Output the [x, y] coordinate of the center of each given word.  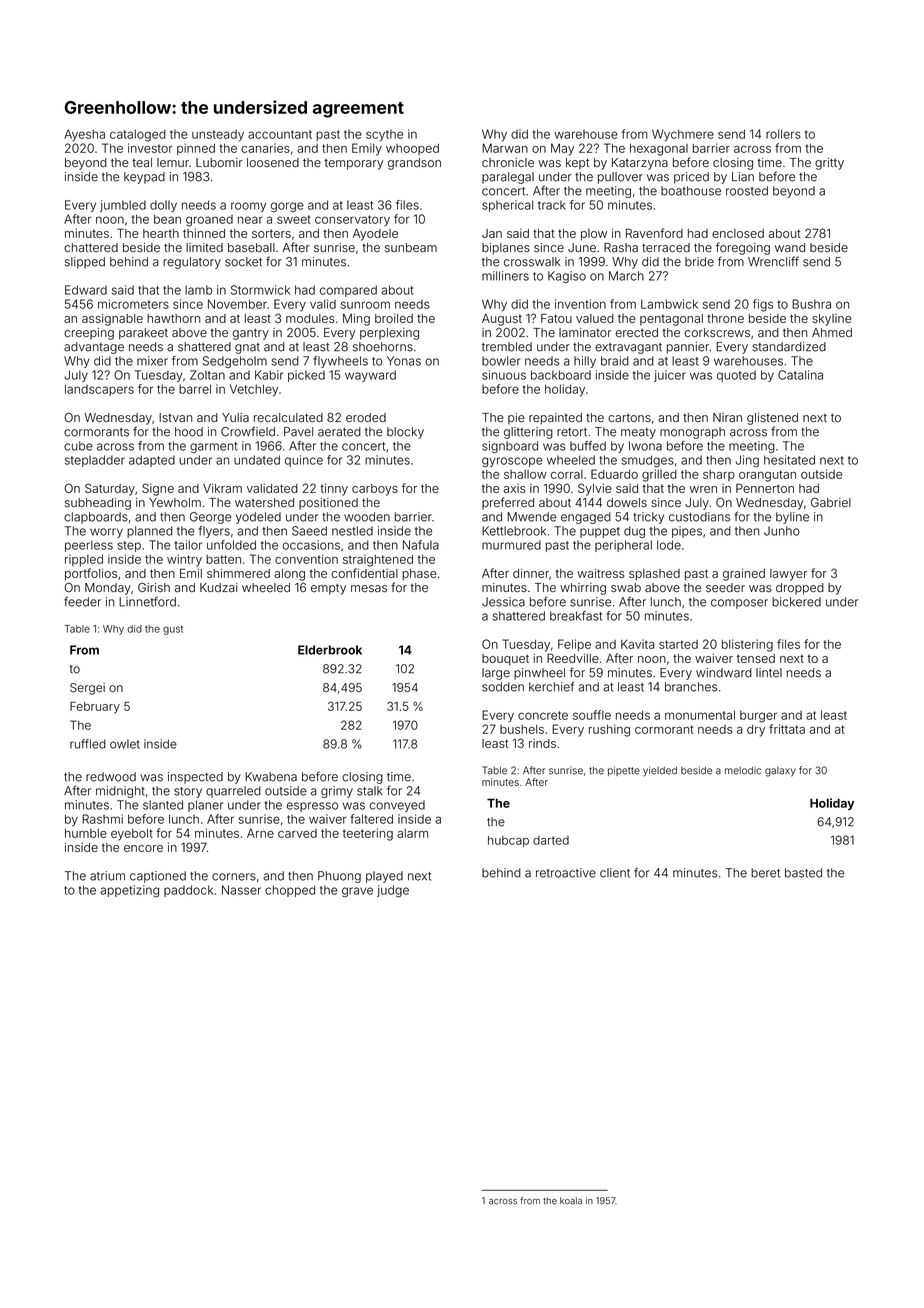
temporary [354, 164]
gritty [829, 164]
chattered [91, 247]
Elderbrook [330, 650]
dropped [800, 589]
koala [571, 1201]
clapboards [96, 518]
